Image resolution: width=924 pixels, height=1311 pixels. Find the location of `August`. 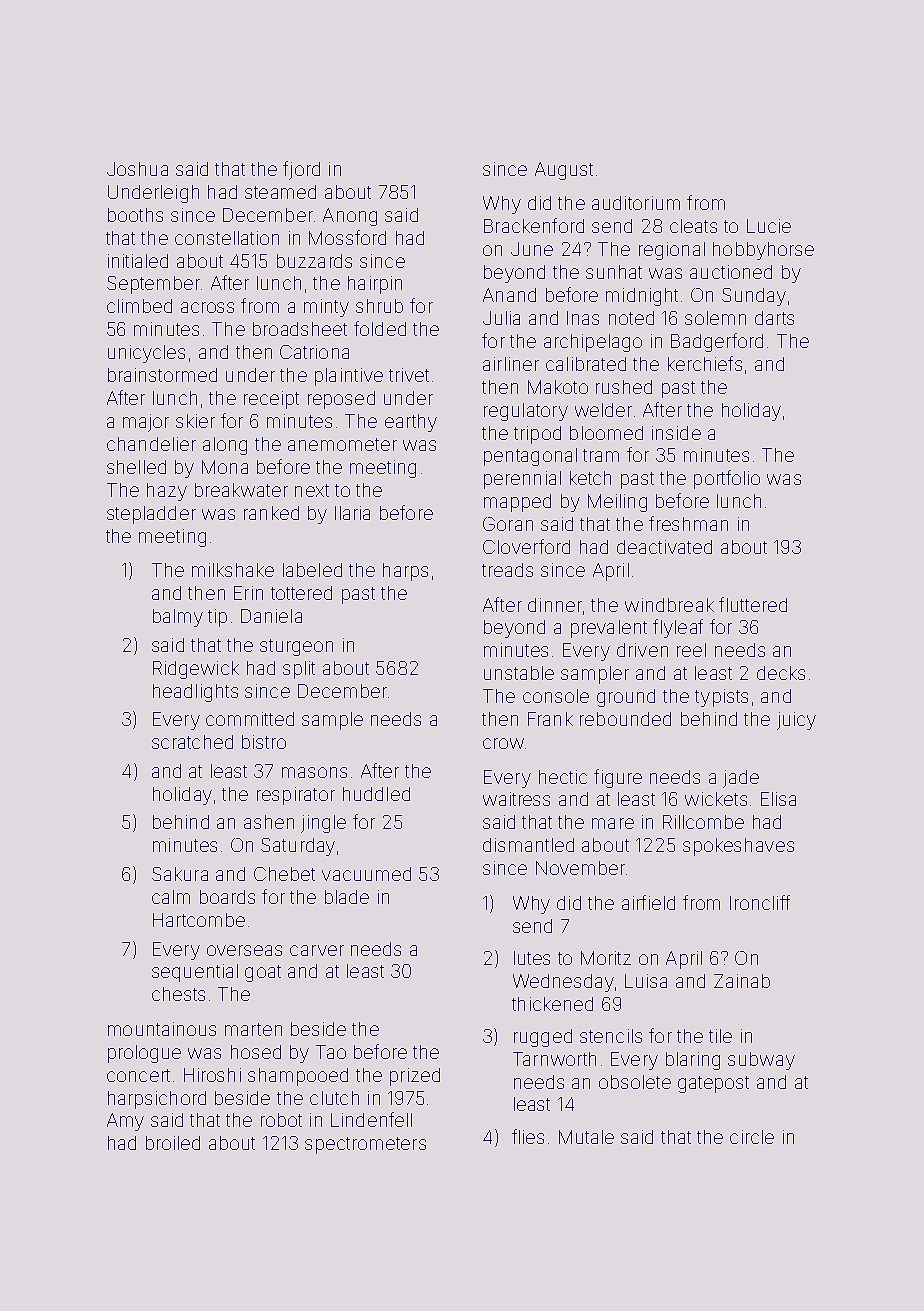

August is located at coordinates (564, 171).
